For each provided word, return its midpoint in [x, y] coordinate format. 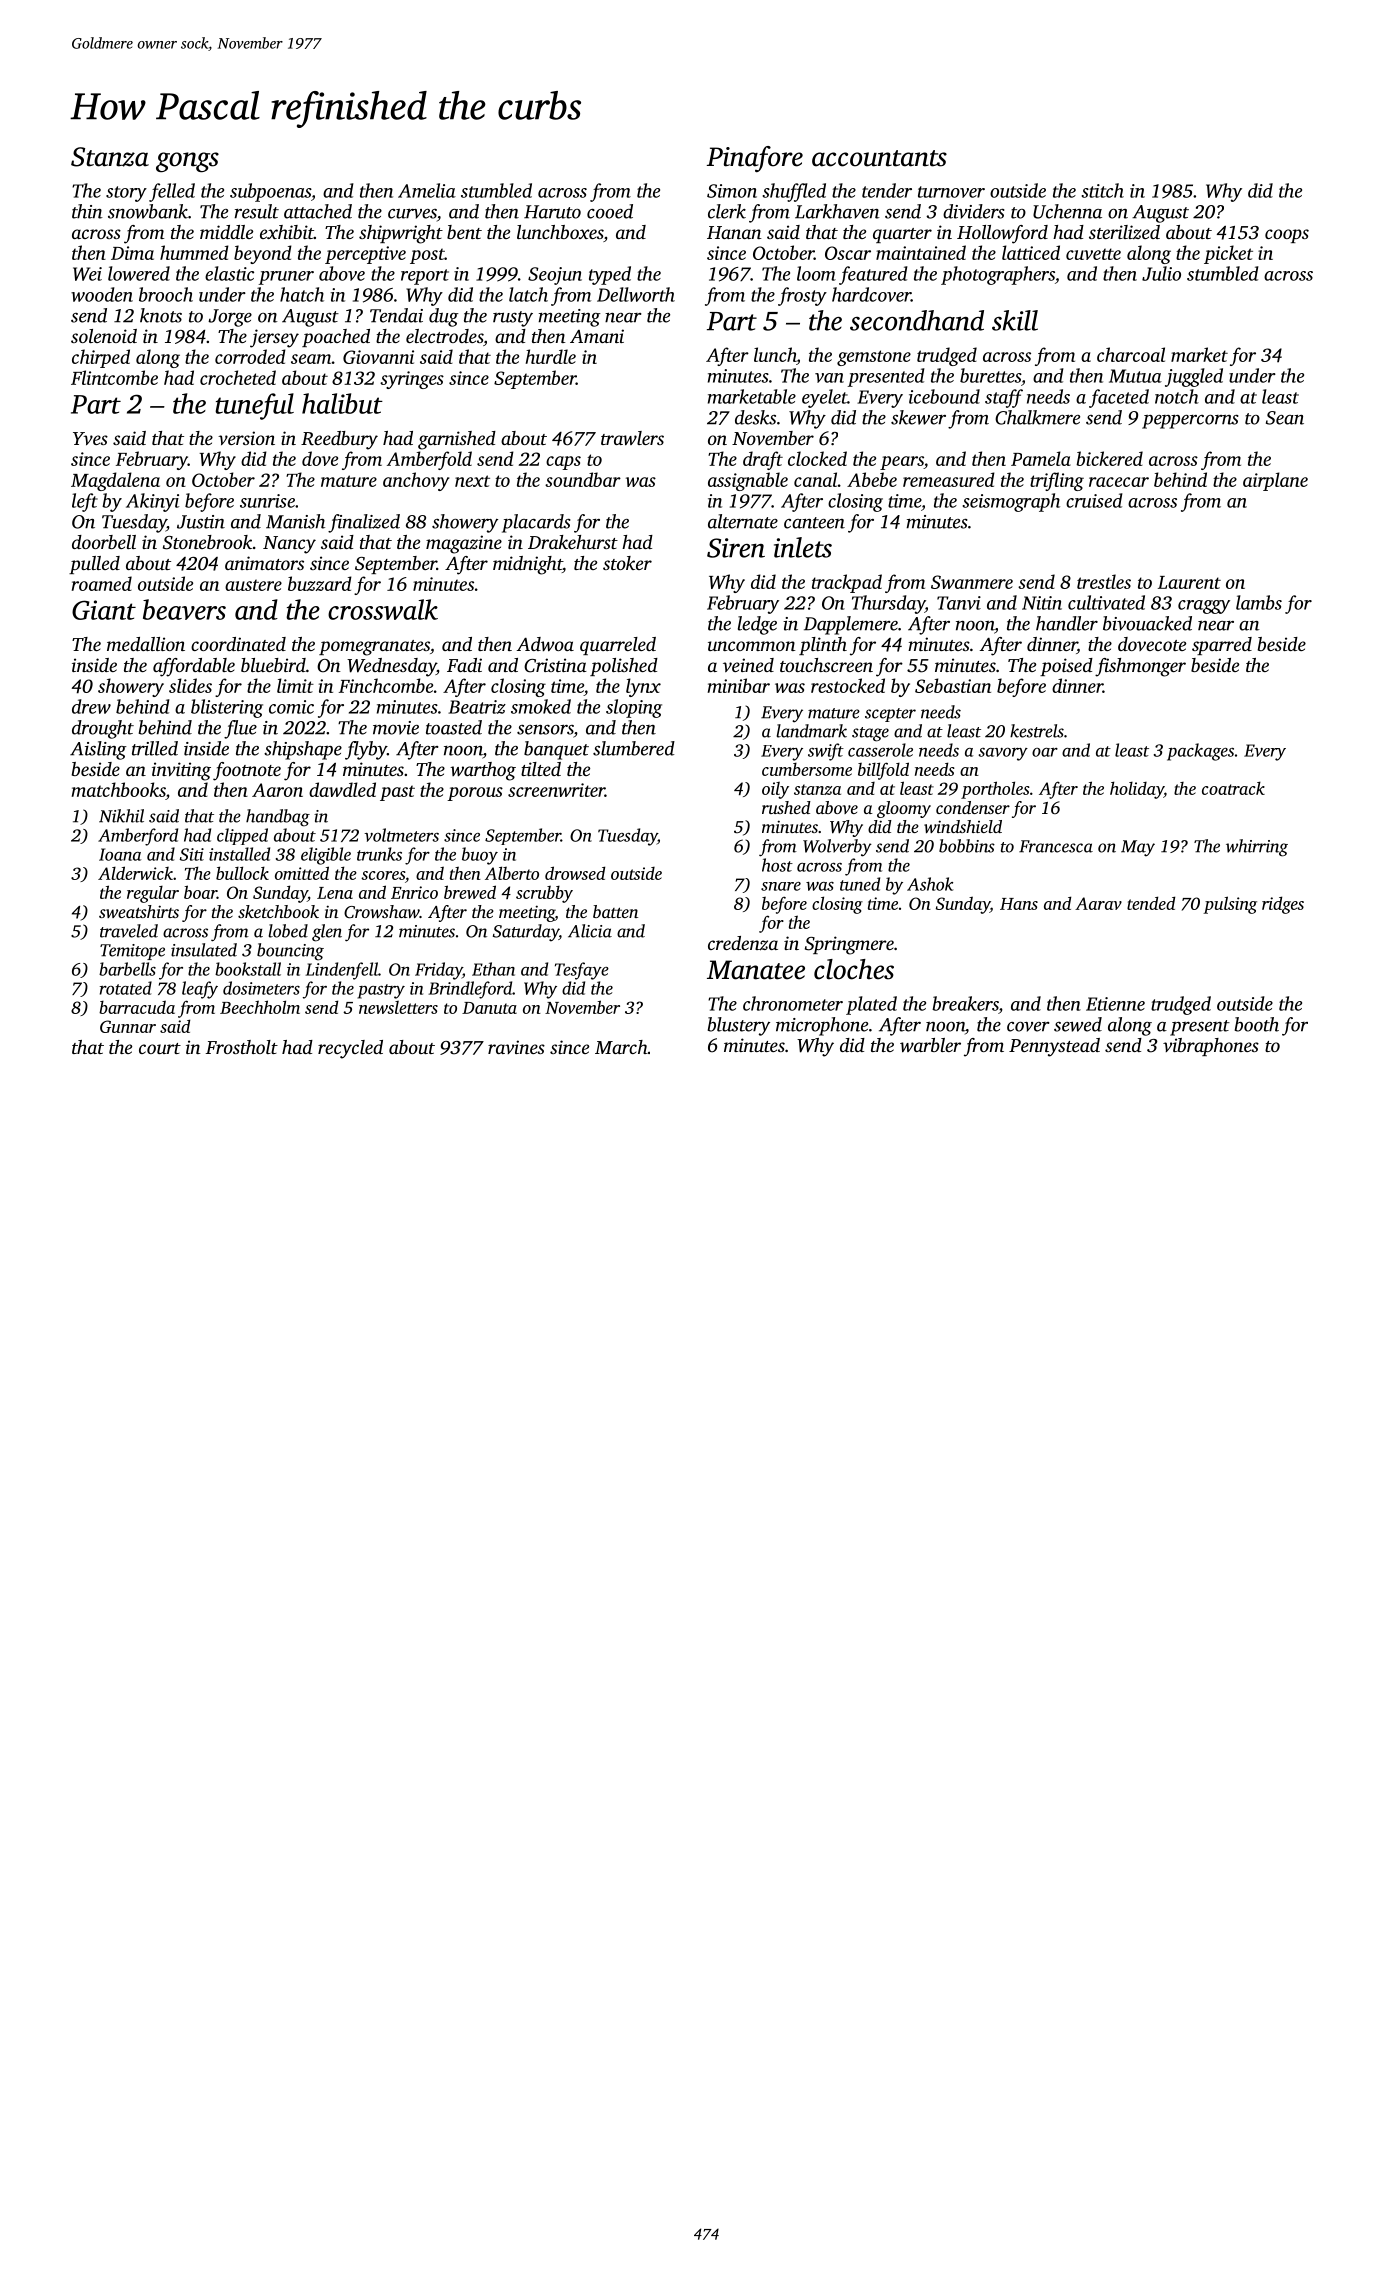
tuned [860, 884]
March [621, 1047]
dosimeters [261, 988]
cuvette [1093, 254]
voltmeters [401, 835]
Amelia [427, 190]
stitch [1102, 190]
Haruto [552, 212]
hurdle [551, 356]
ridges [1283, 905]
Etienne [1115, 1004]
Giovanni [378, 357]
